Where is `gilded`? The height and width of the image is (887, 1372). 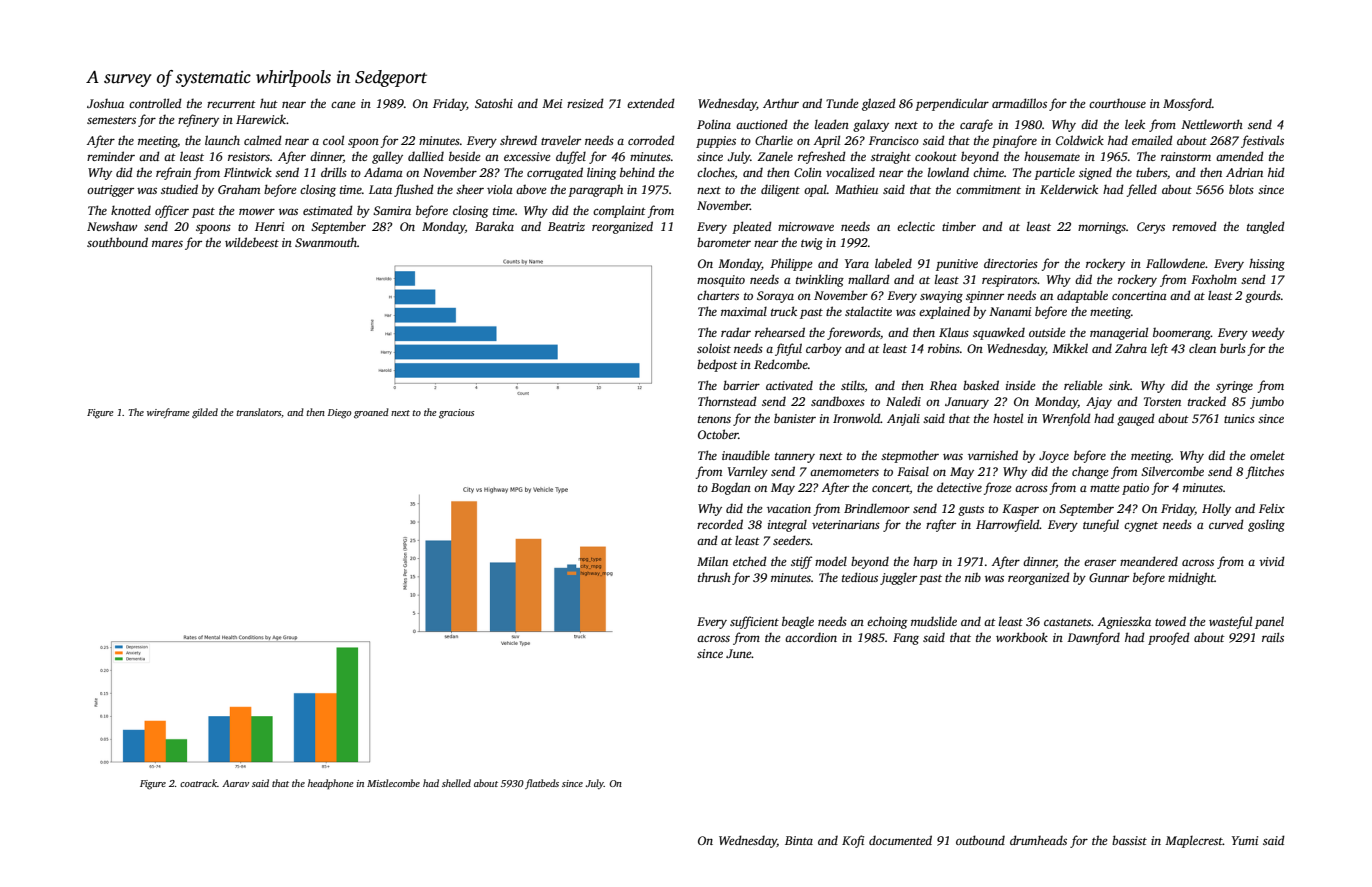
gilded is located at coordinates (205, 413).
